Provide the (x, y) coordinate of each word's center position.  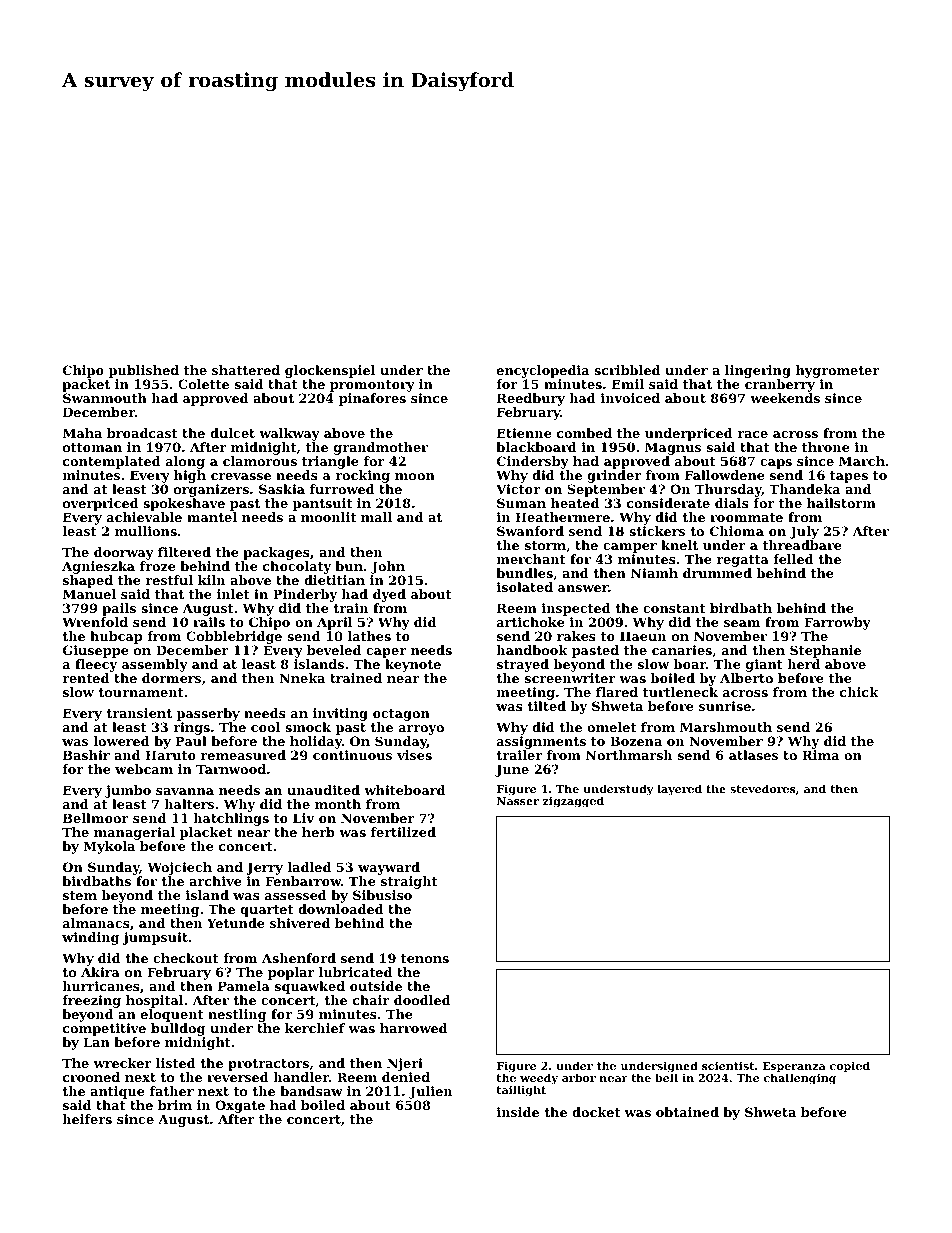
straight (409, 882)
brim (175, 1105)
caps (776, 464)
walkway (289, 434)
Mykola (109, 847)
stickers (657, 531)
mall (376, 517)
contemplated (112, 462)
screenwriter (570, 678)
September (606, 490)
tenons (425, 958)
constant (674, 608)
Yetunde (236, 923)
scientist (728, 1065)
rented (85, 678)
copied (850, 1067)
